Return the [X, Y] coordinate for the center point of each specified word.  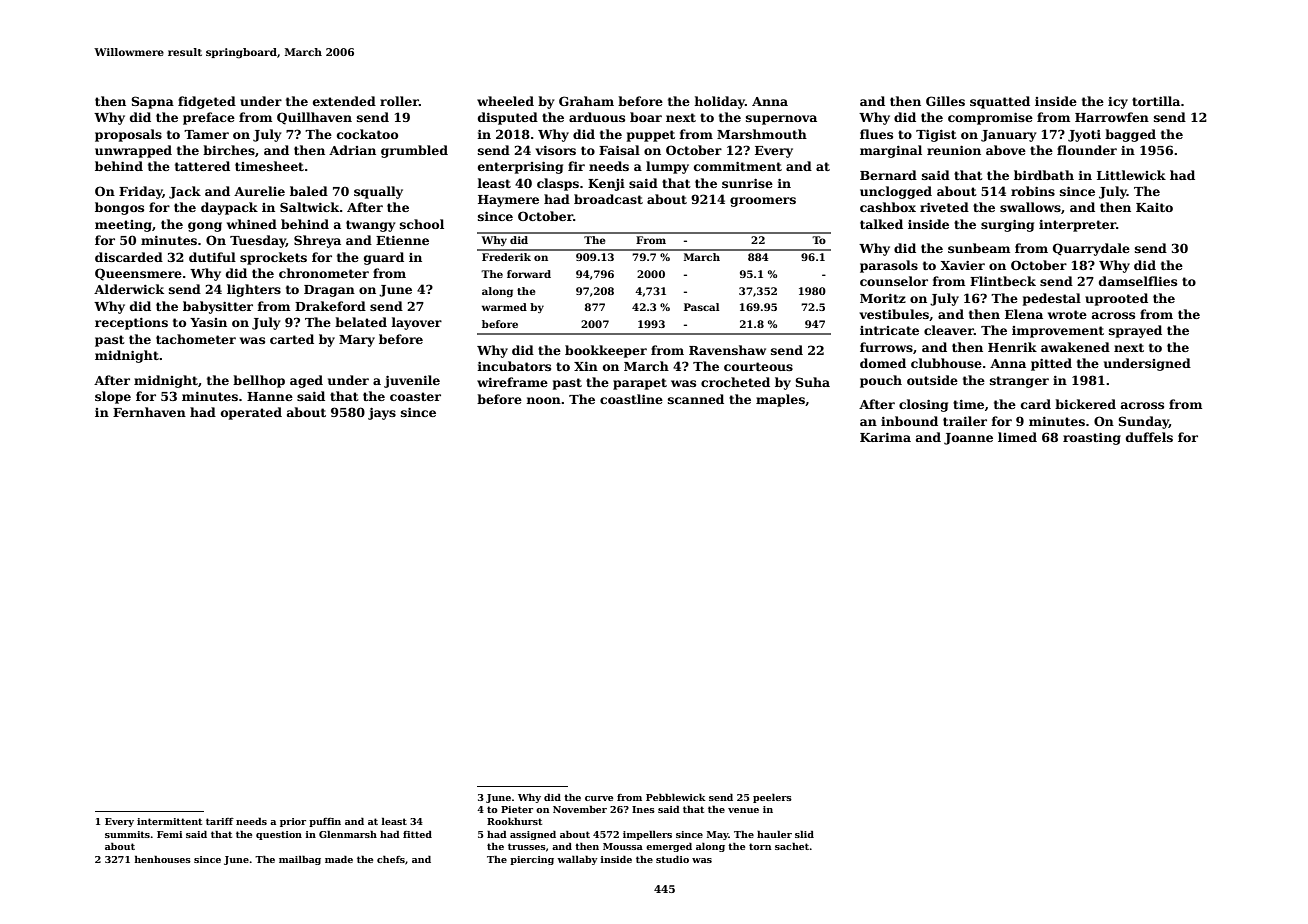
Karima [885, 437]
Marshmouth [762, 134]
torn [760, 846]
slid [804, 834]
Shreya [317, 241]
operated [251, 413]
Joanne [968, 439]
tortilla [1156, 101]
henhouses [163, 859]
